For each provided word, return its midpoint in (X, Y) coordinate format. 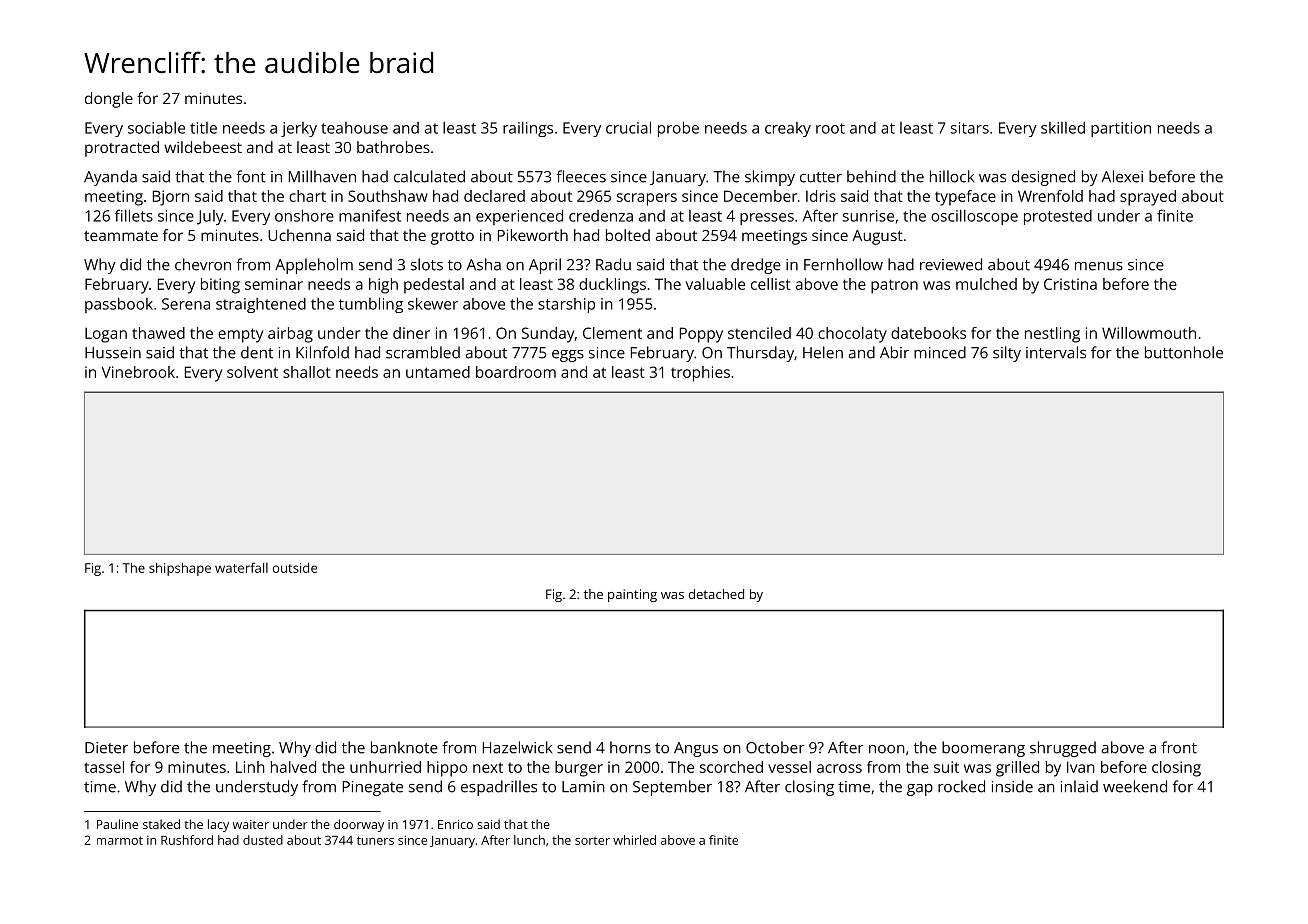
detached (716, 594)
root (830, 128)
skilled (1063, 127)
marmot (120, 840)
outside (295, 568)
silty (1007, 354)
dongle (109, 100)
